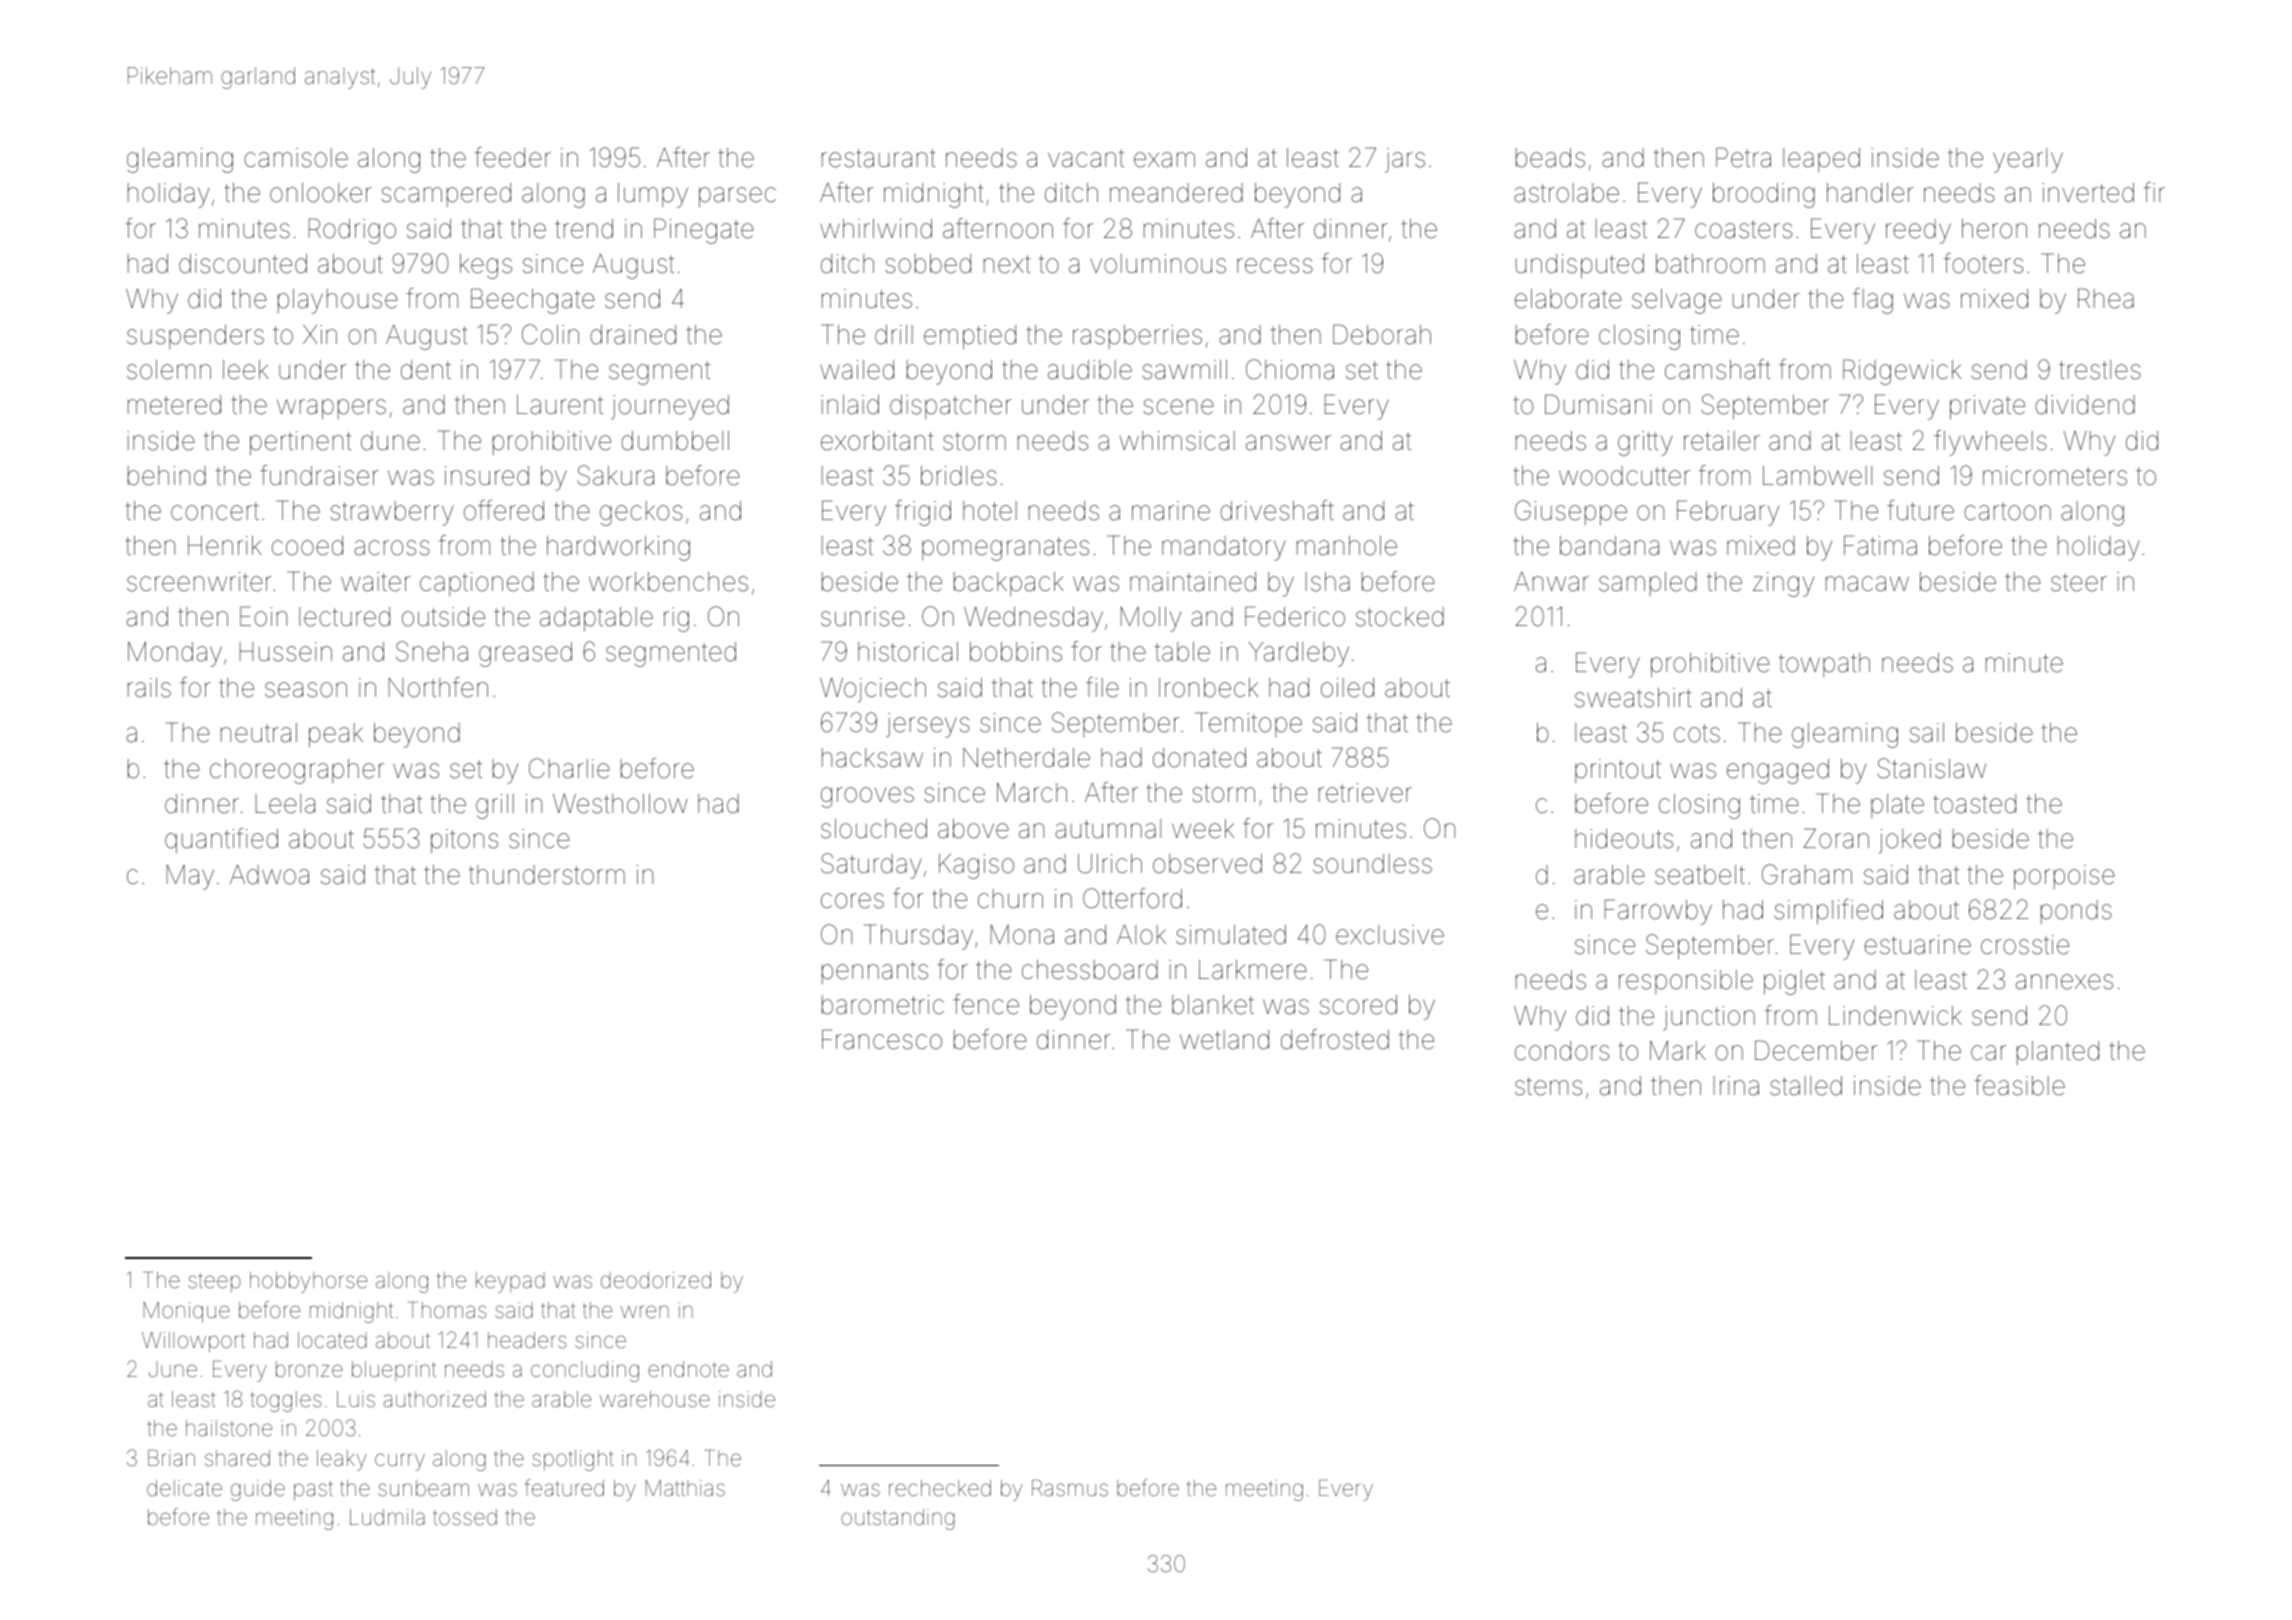  Describe the element at coordinates (1873, 301) in the document. I see `flag` at that location.
